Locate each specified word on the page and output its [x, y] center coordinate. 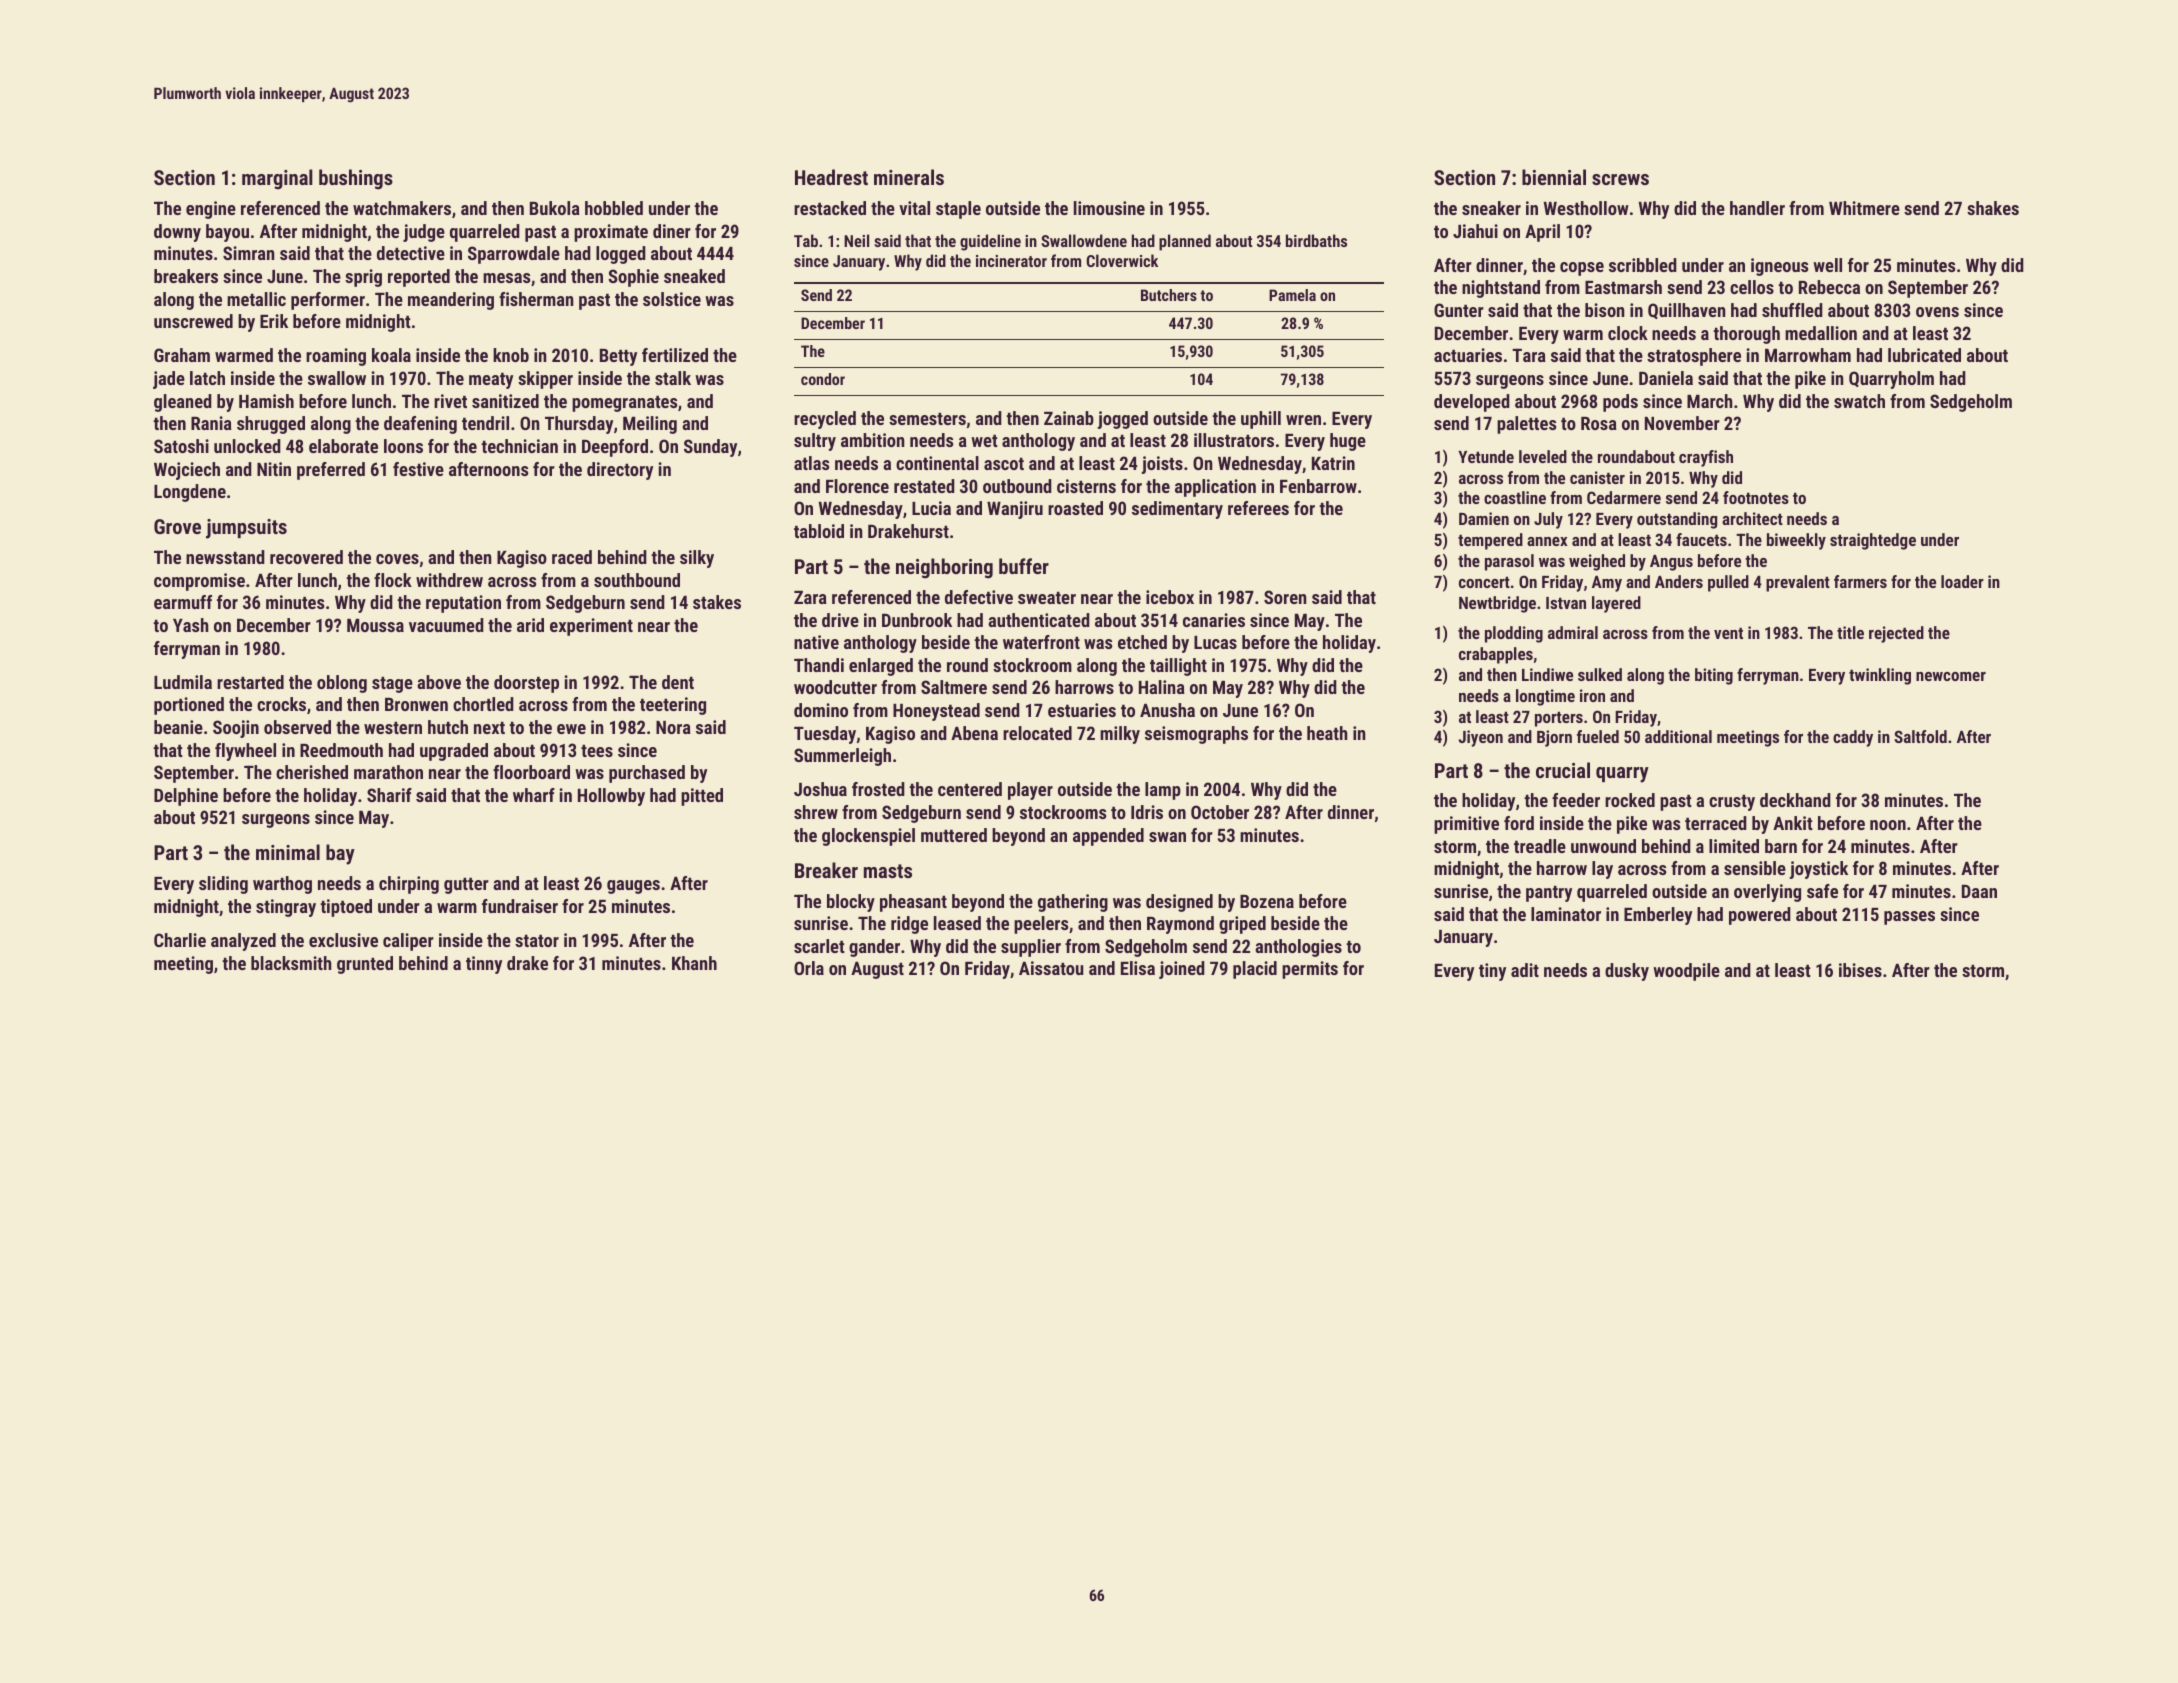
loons [403, 446]
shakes [1993, 208]
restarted [250, 682]
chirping [409, 885]
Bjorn [1554, 738]
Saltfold [1920, 736]
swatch [1859, 401]
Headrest [831, 177]
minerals [909, 177]
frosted [878, 789]
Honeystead [936, 712]
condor [823, 379]
